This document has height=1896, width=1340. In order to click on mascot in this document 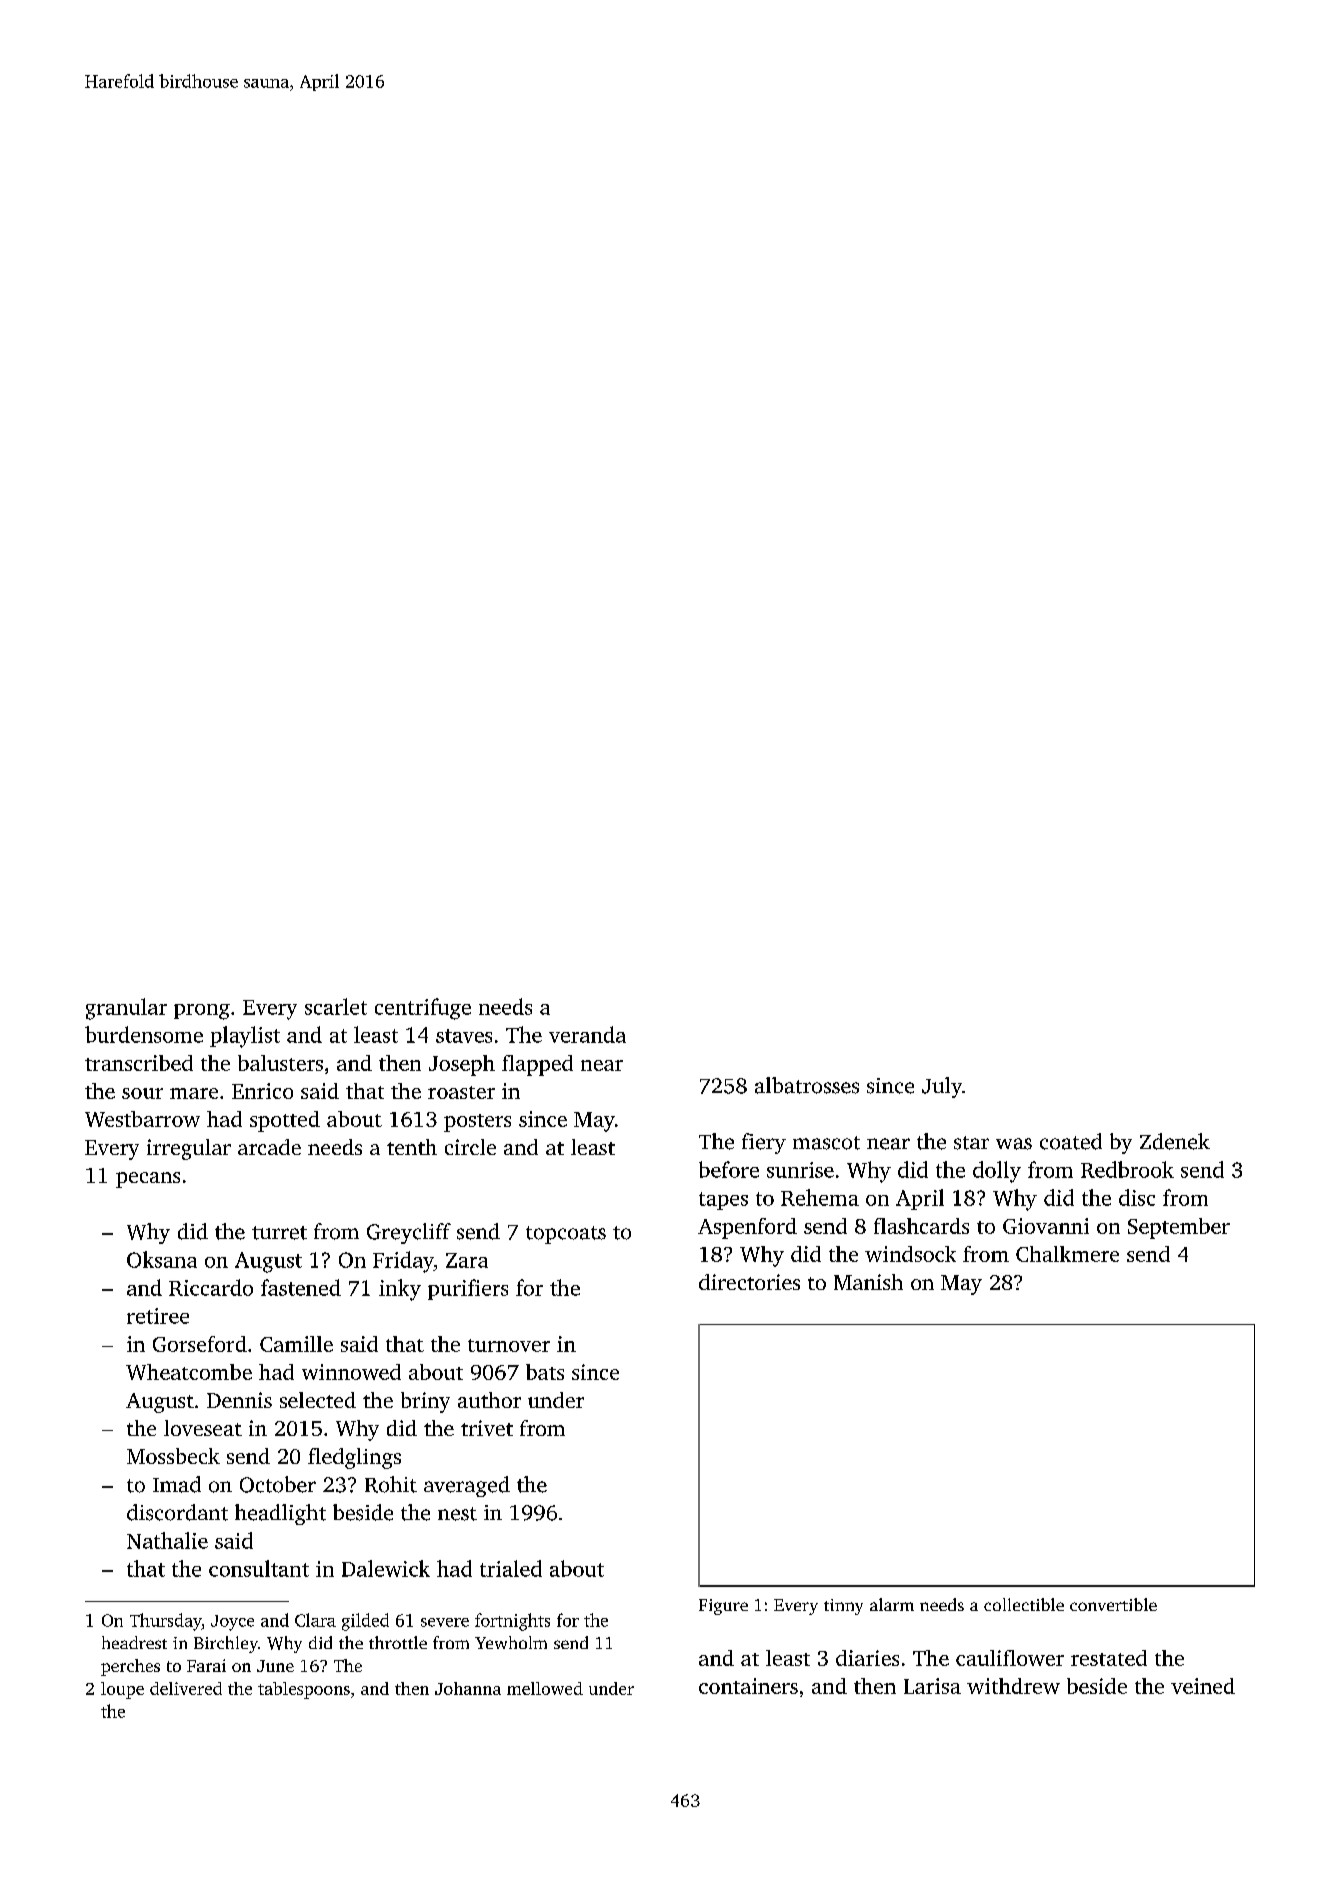, I will do `click(826, 1143)`.
